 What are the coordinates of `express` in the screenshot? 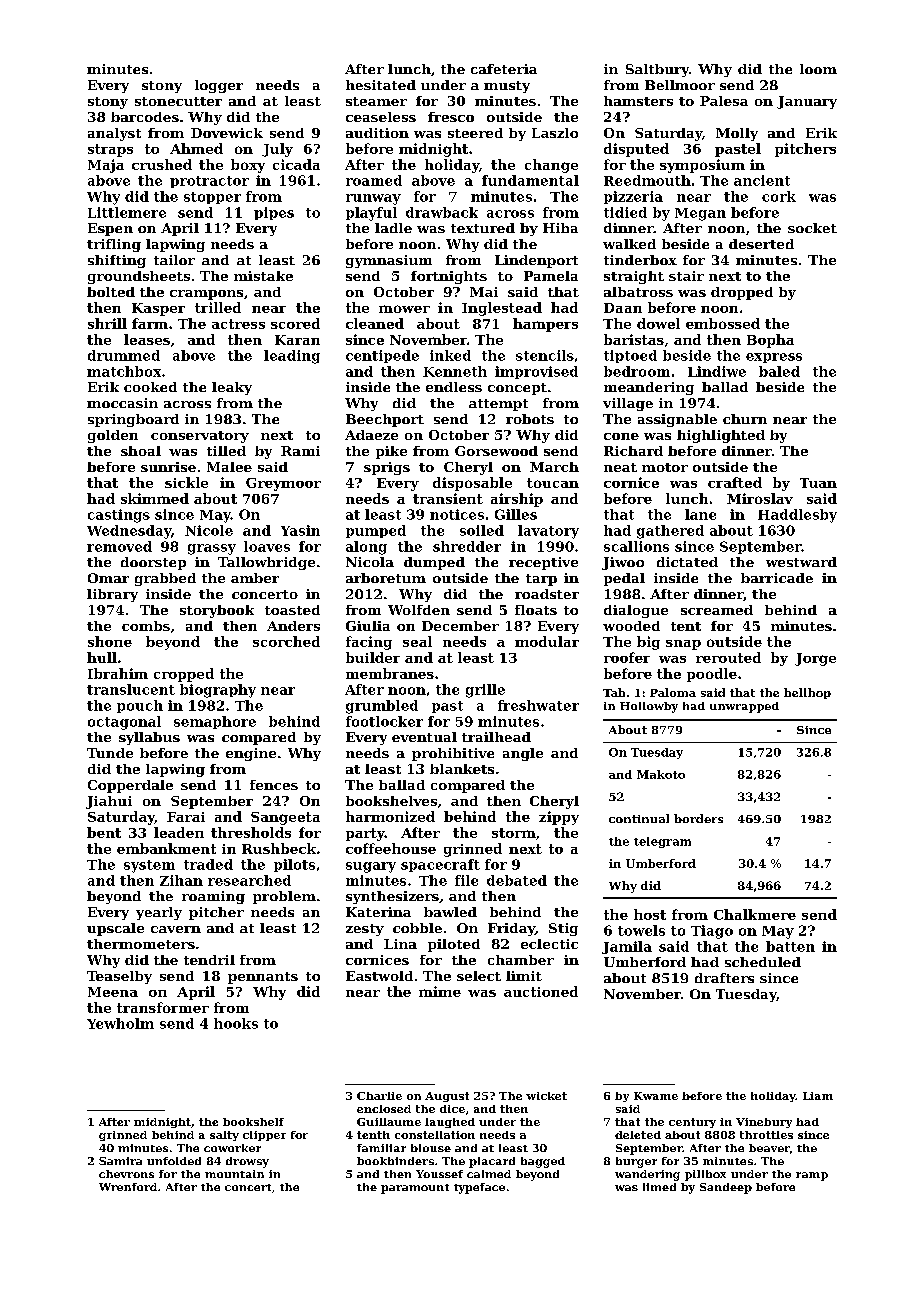 It's located at (774, 358).
